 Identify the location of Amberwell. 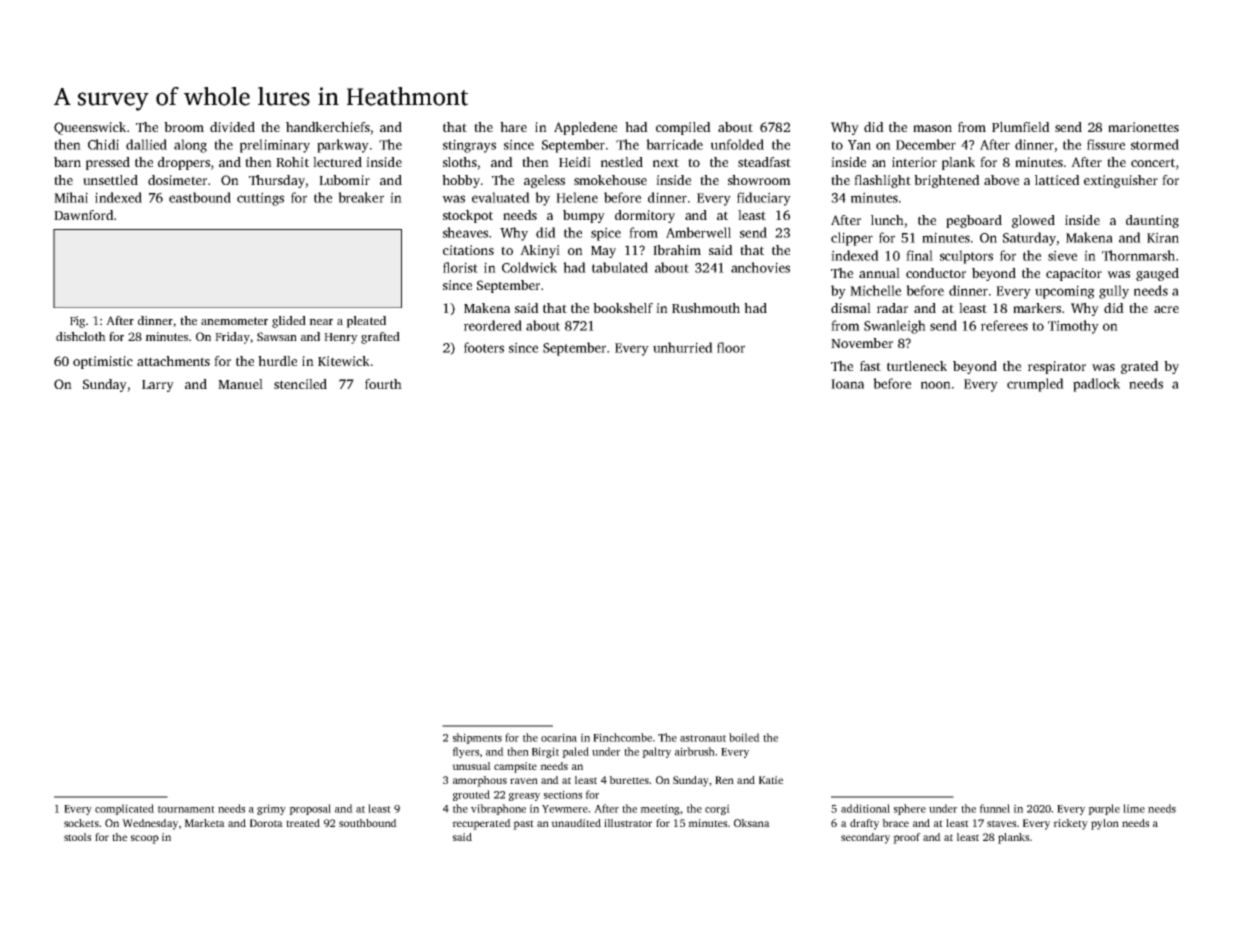
(698, 232).
